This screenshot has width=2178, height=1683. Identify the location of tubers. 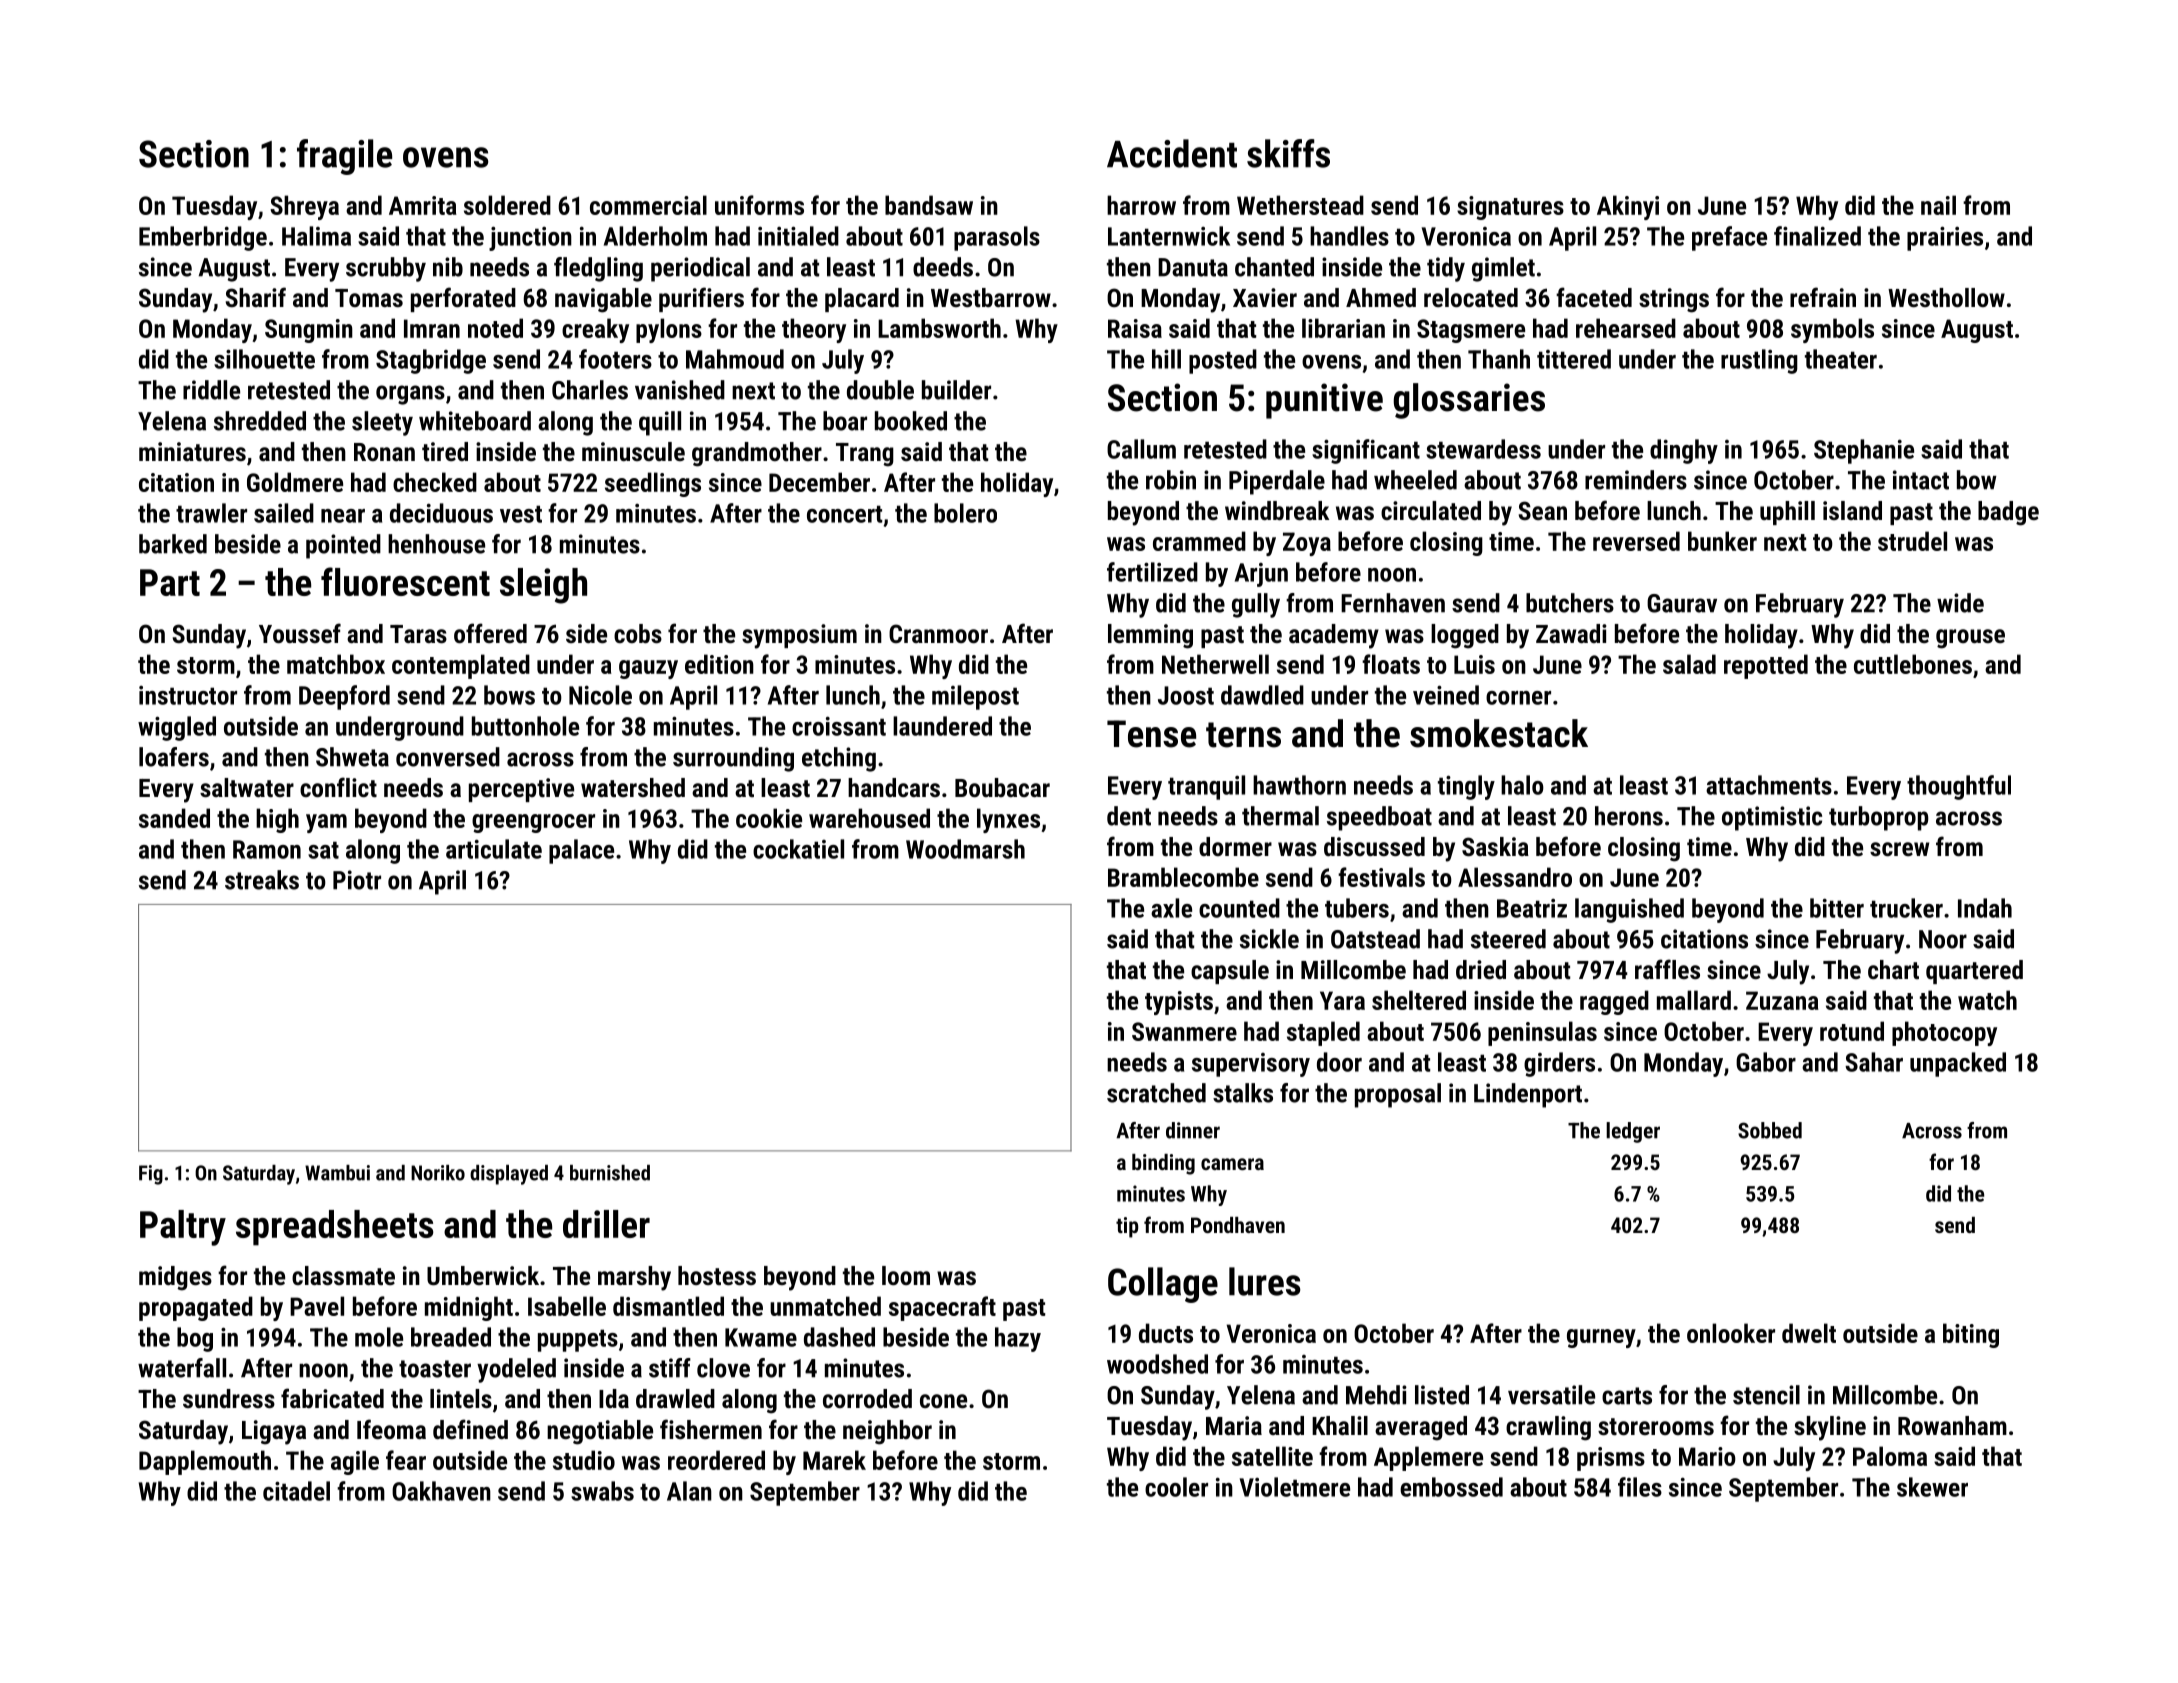
(1357, 908).
